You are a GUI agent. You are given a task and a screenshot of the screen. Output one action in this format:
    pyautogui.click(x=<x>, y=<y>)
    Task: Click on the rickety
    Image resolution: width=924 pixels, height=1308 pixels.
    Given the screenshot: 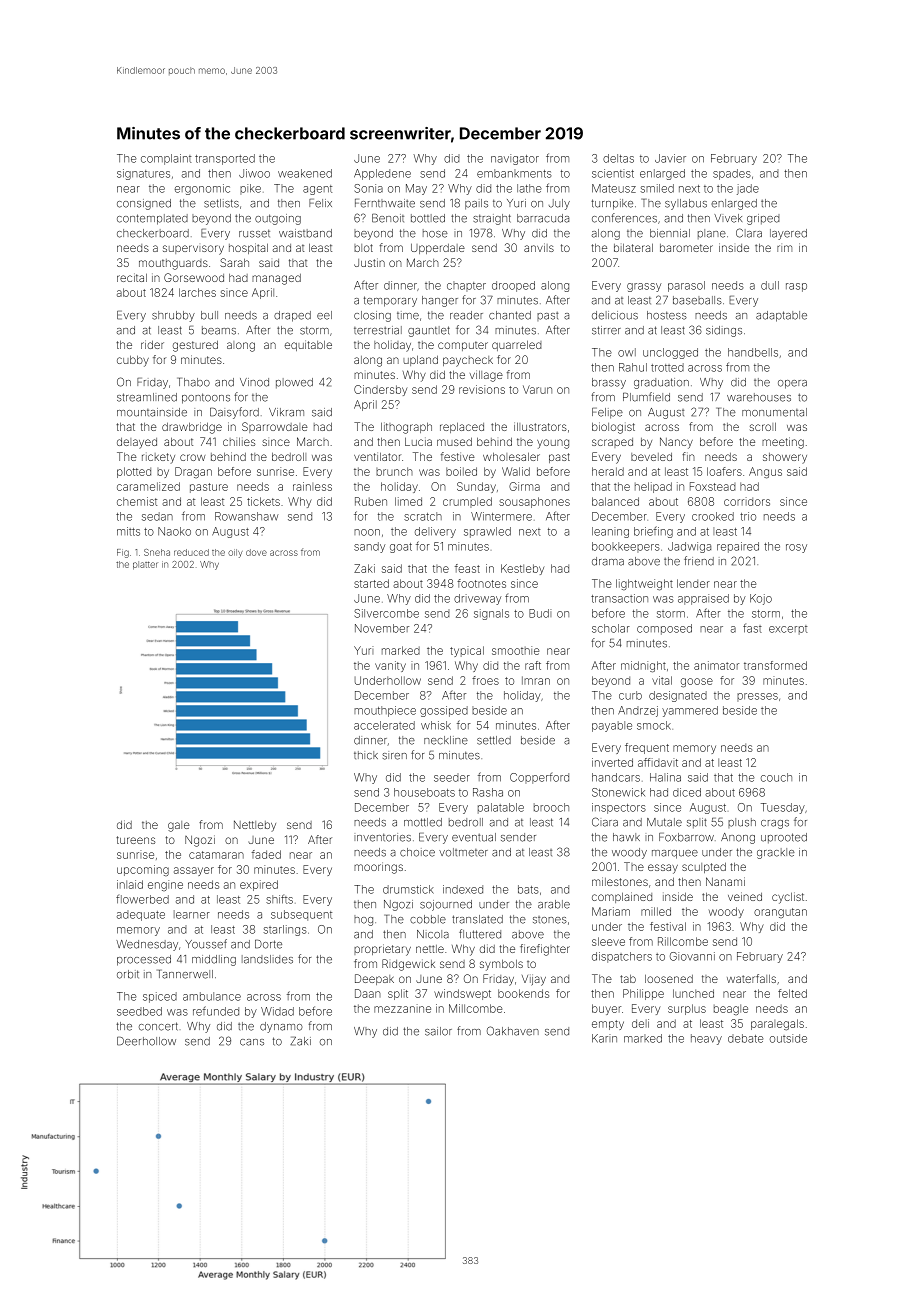 What is the action you would take?
    pyautogui.click(x=158, y=458)
